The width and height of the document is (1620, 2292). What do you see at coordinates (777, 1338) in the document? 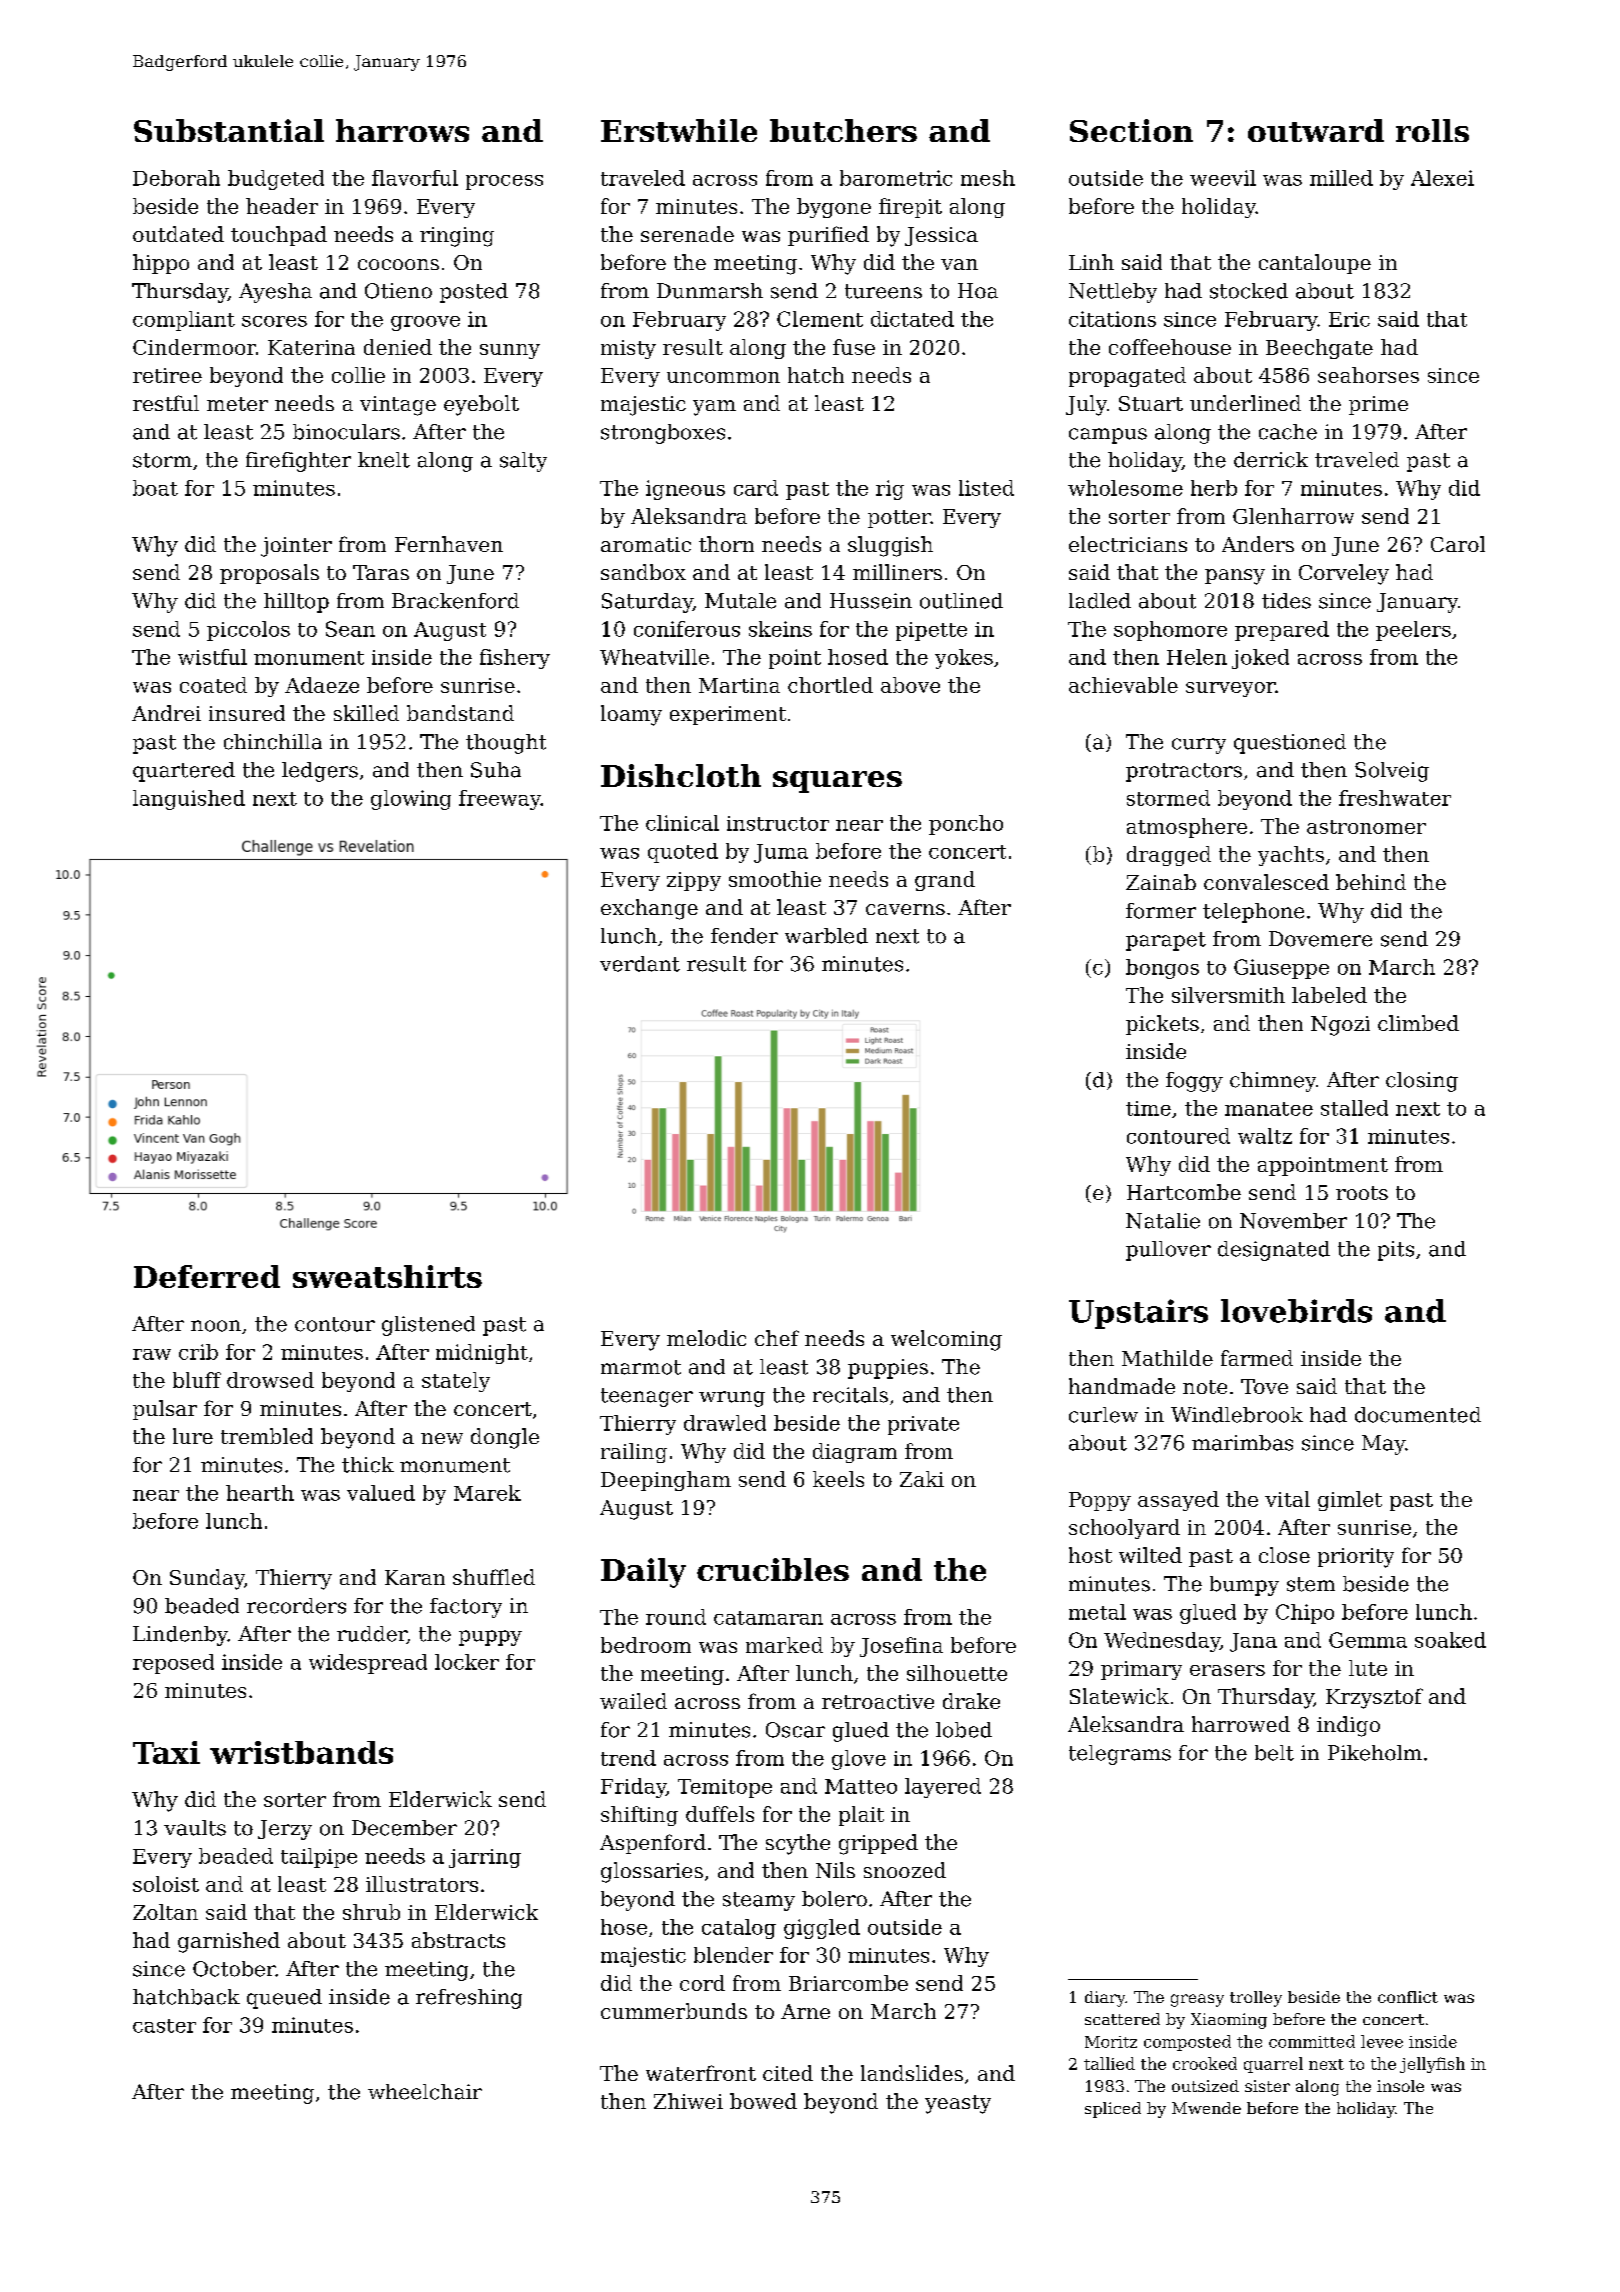
I see `chef` at bounding box center [777, 1338].
